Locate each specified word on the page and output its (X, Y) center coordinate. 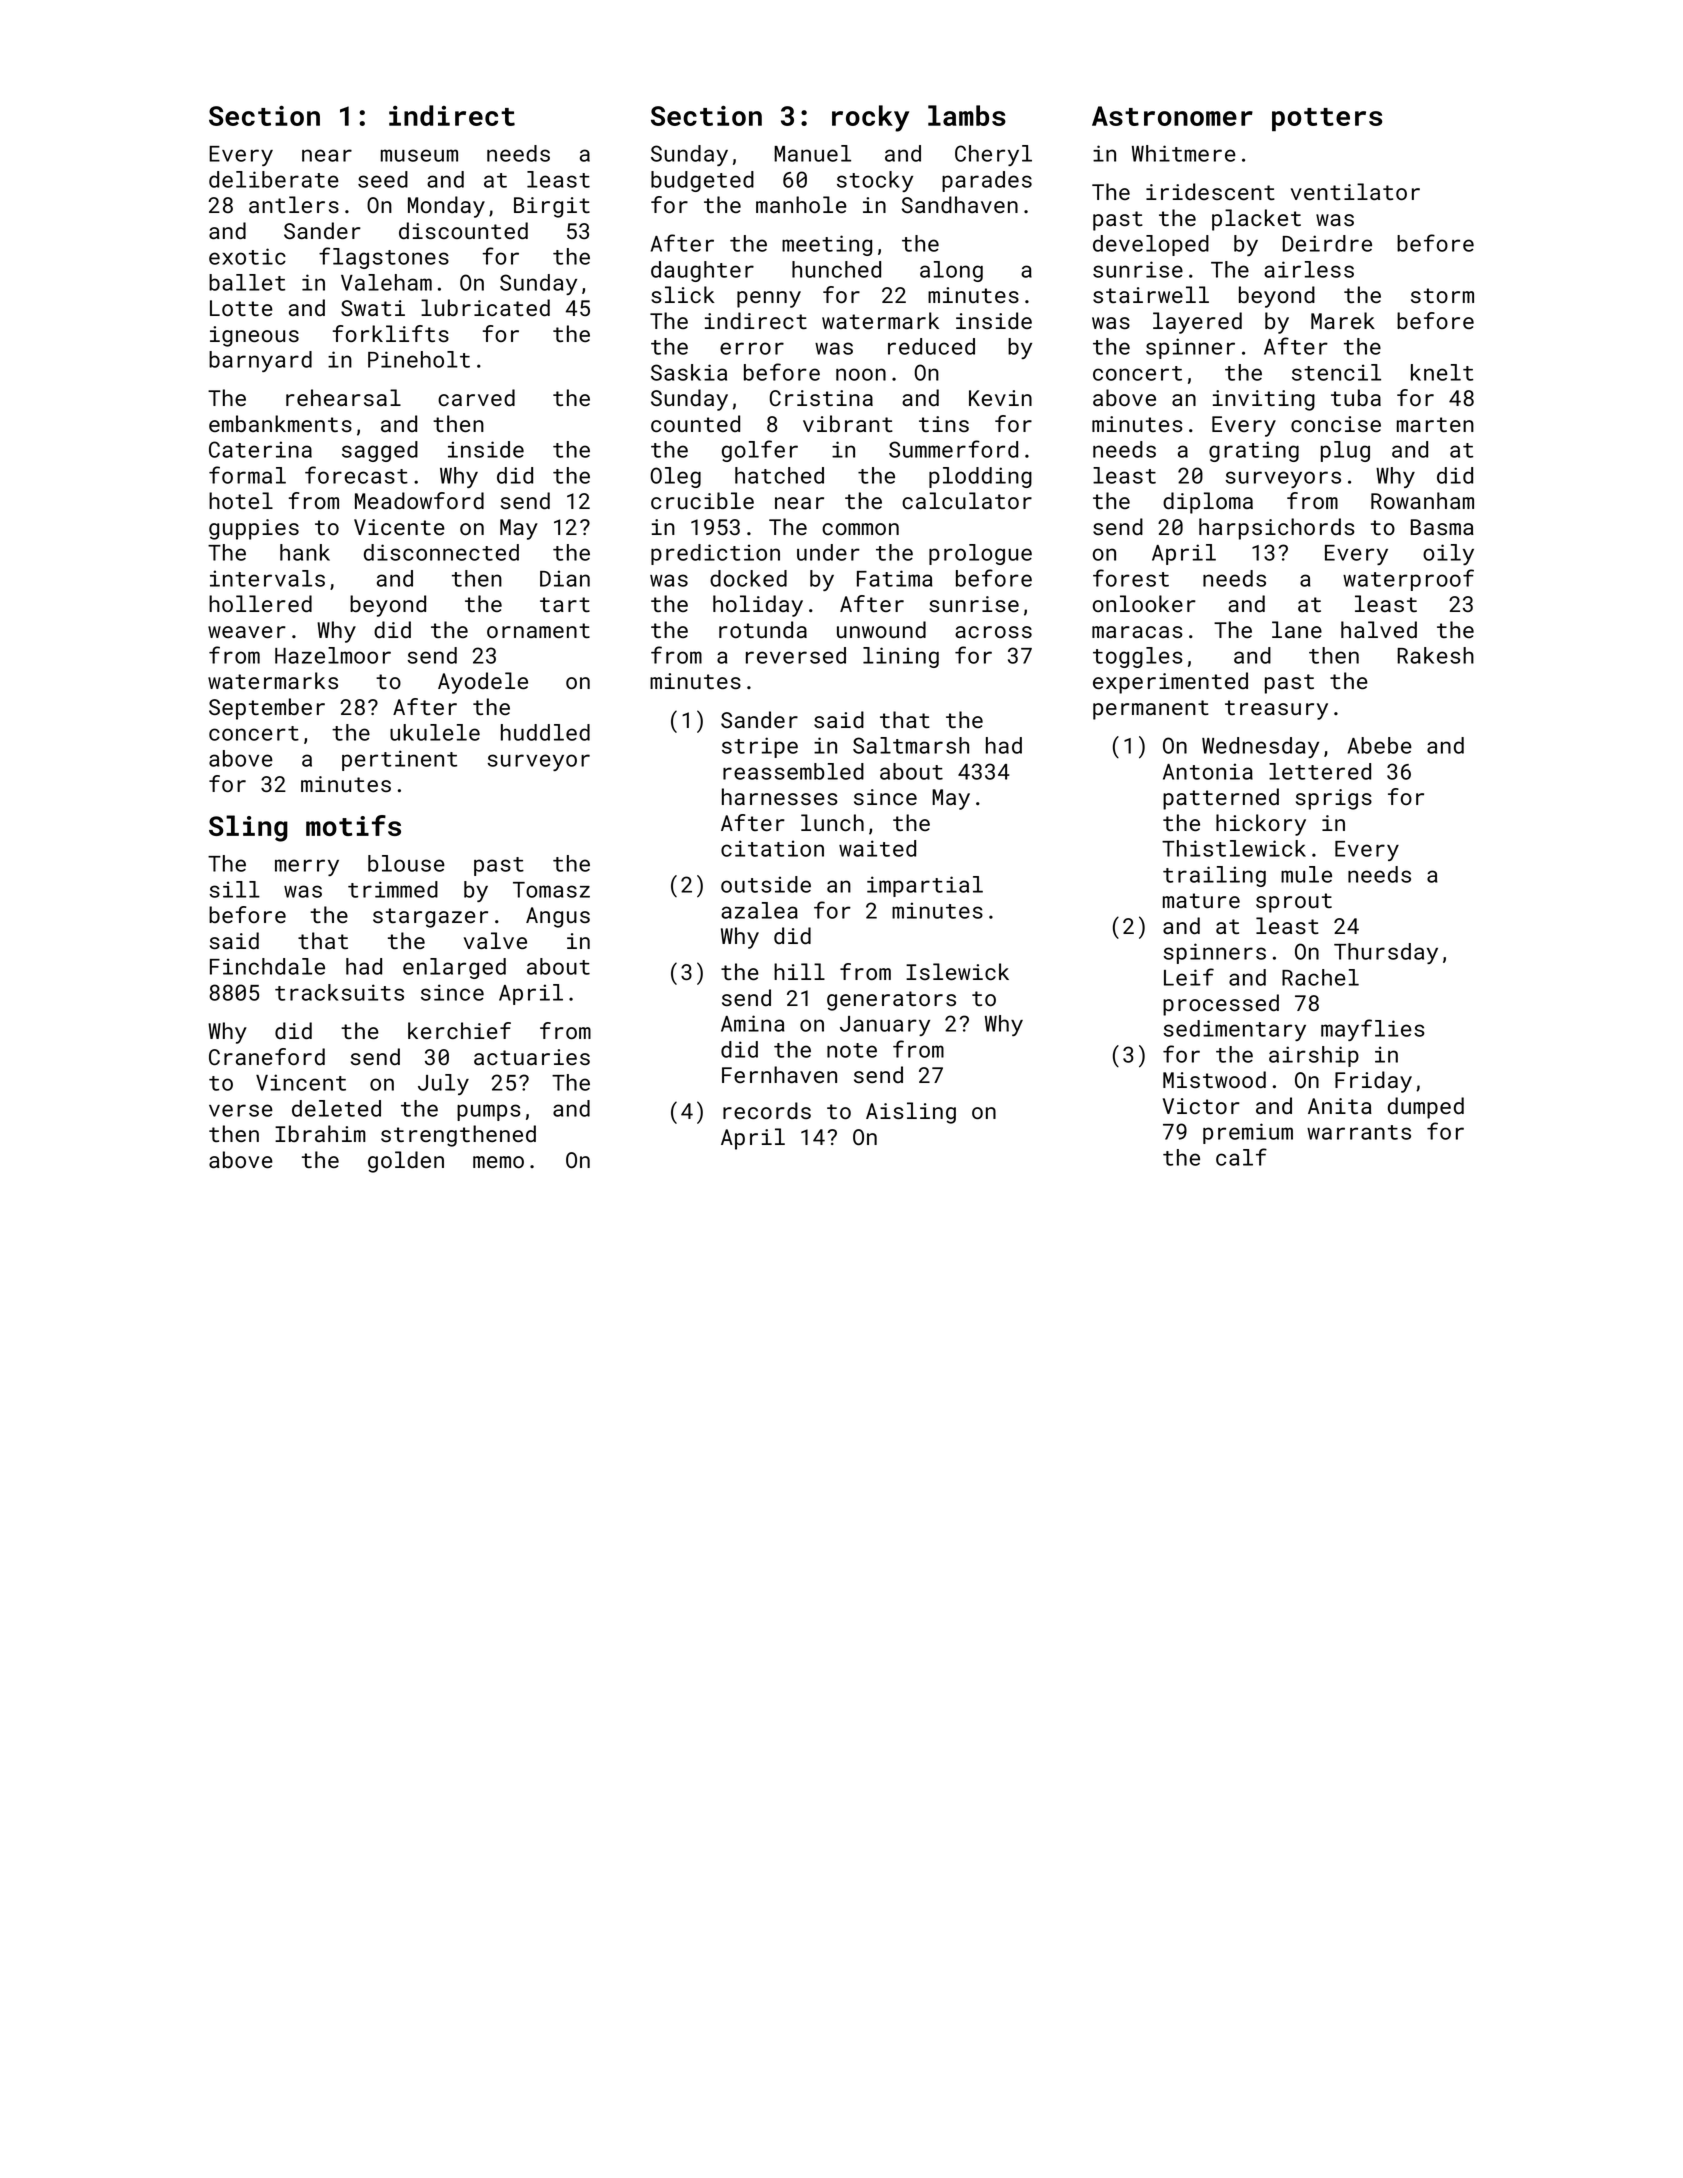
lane (1297, 629)
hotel (241, 500)
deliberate (274, 179)
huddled (545, 732)
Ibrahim (320, 1133)
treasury (1276, 710)
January (885, 1026)
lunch (832, 822)
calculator (967, 500)
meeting (827, 245)
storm (1442, 295)
